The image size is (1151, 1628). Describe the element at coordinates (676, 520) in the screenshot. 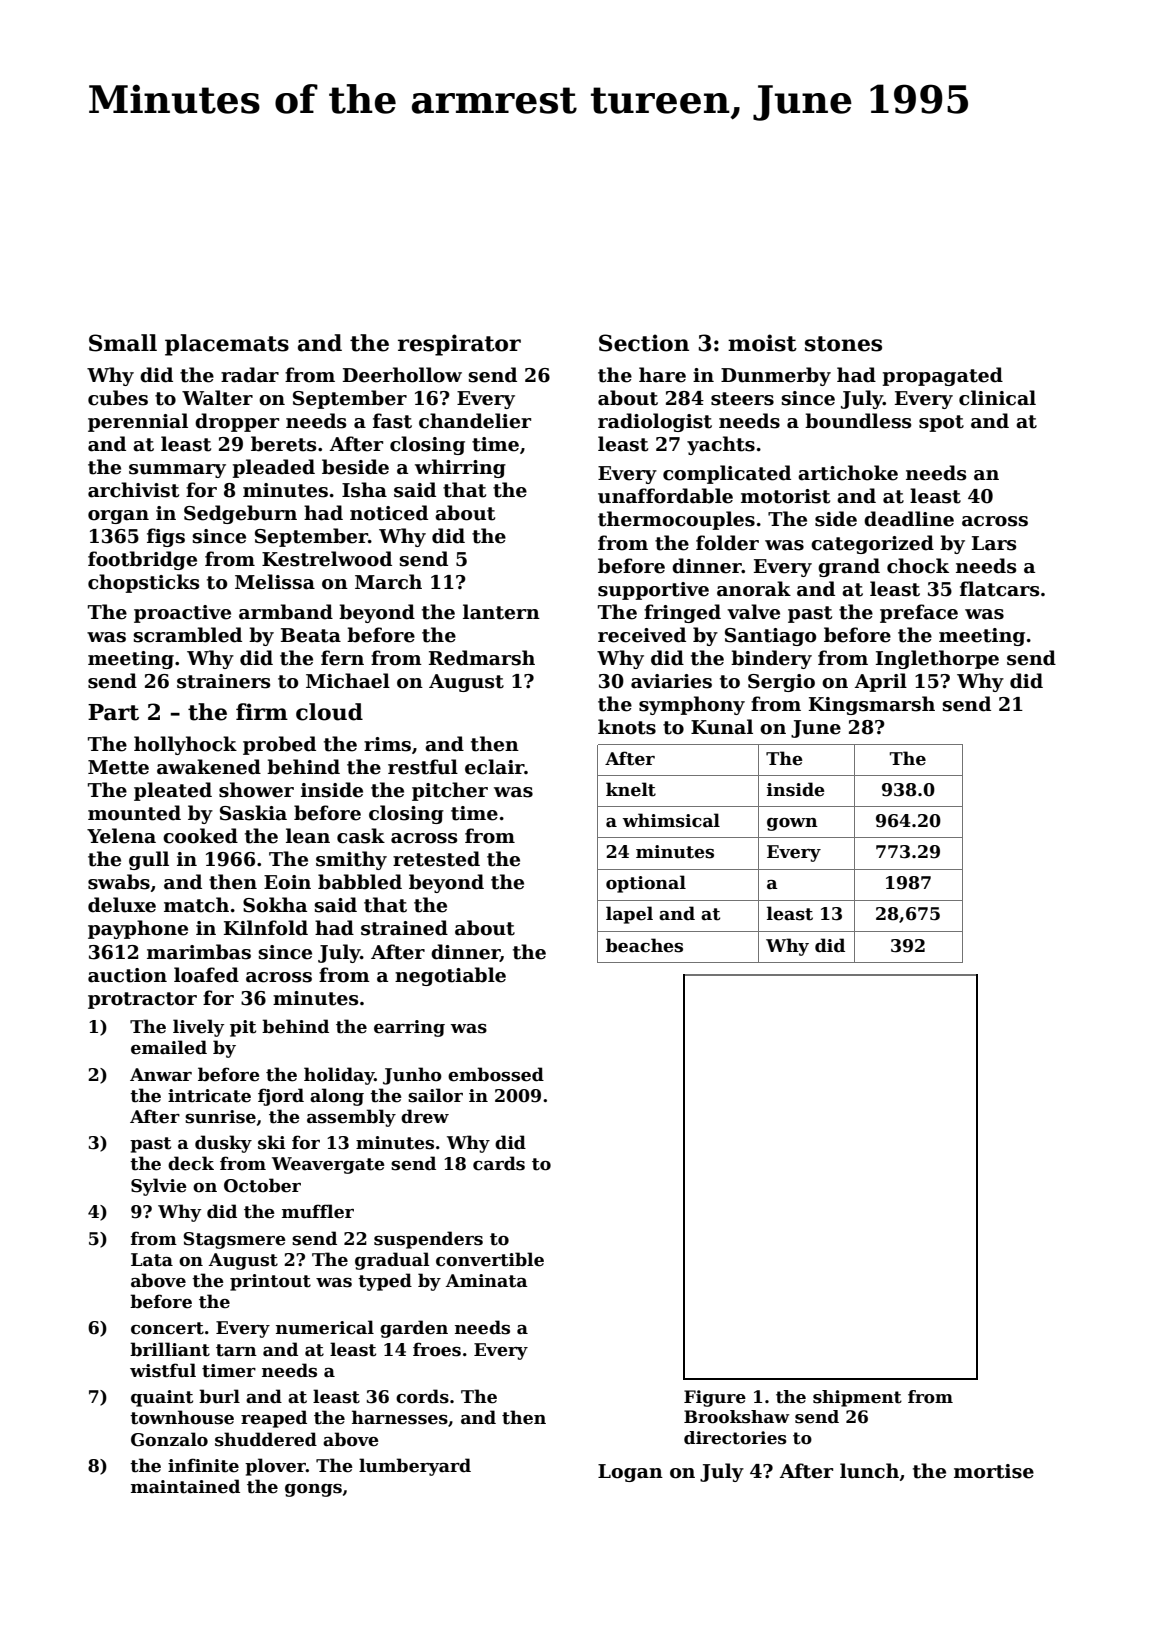

I see `thermocouples` at that location.
